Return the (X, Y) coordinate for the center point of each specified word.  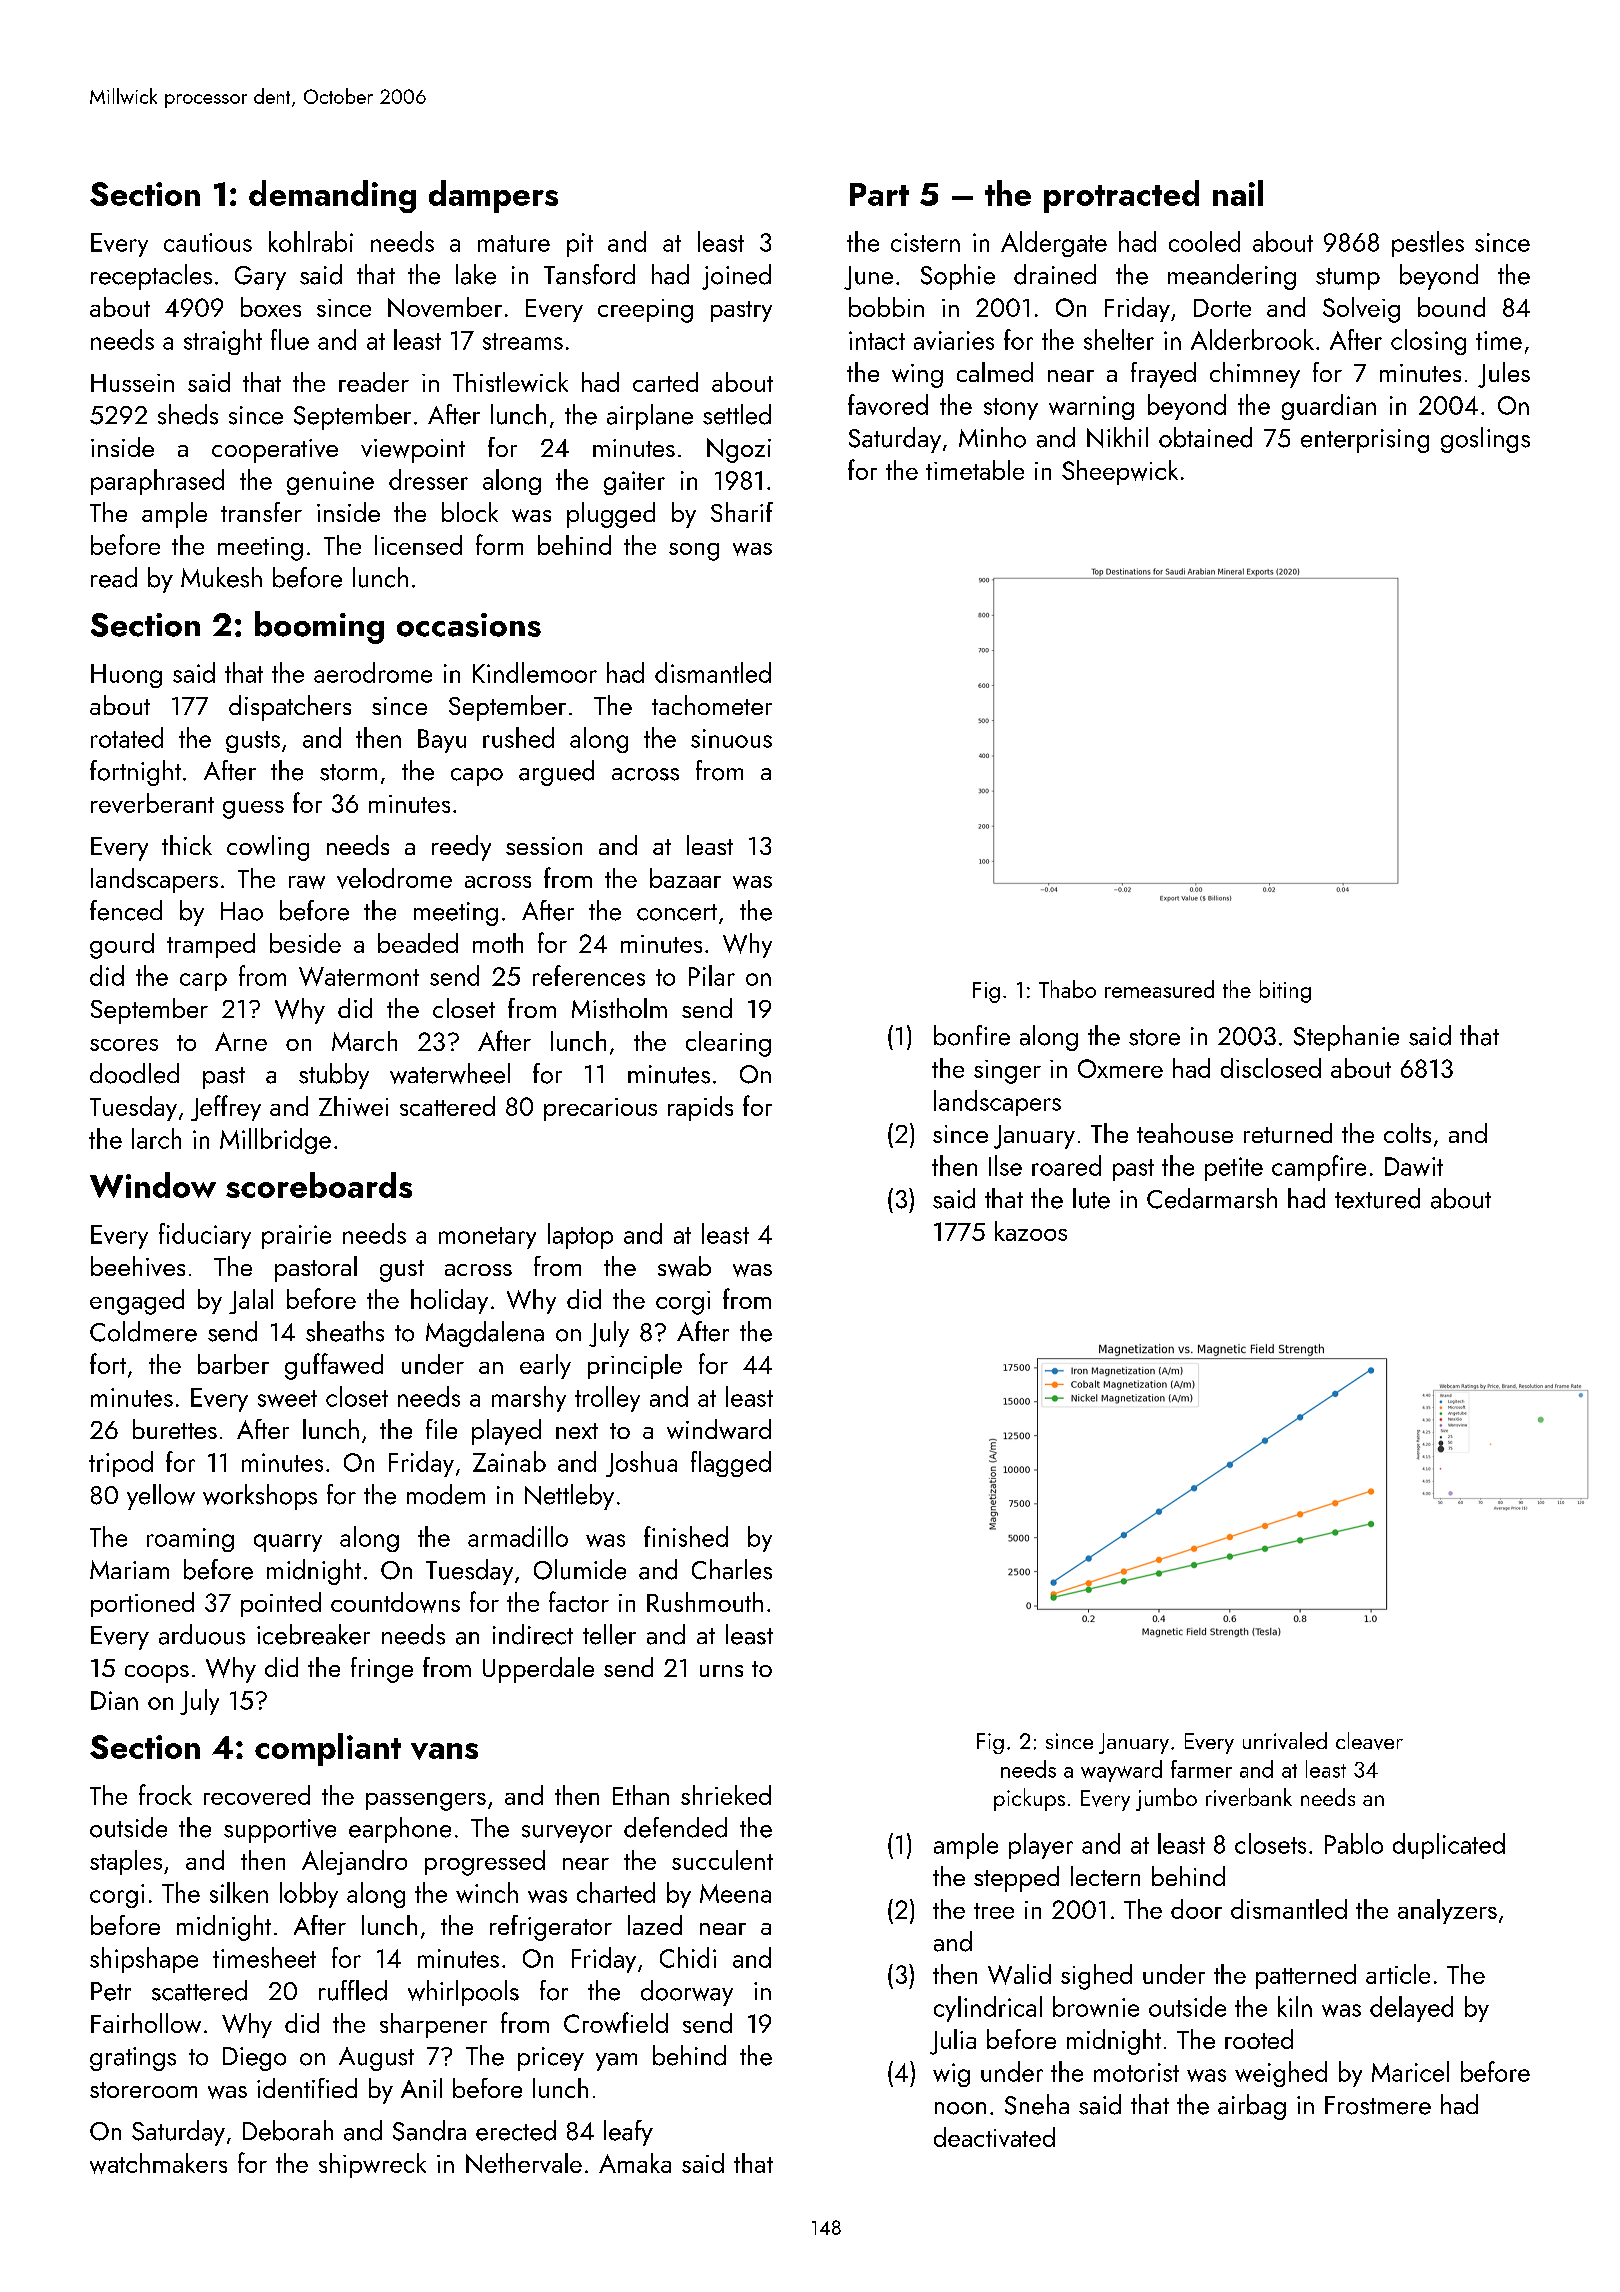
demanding (332, 196)
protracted (1121, 196)
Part (879, 194)
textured (1377, 1198)
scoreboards (319, 1185)
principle (635, 1366)
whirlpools (463, 1993)
